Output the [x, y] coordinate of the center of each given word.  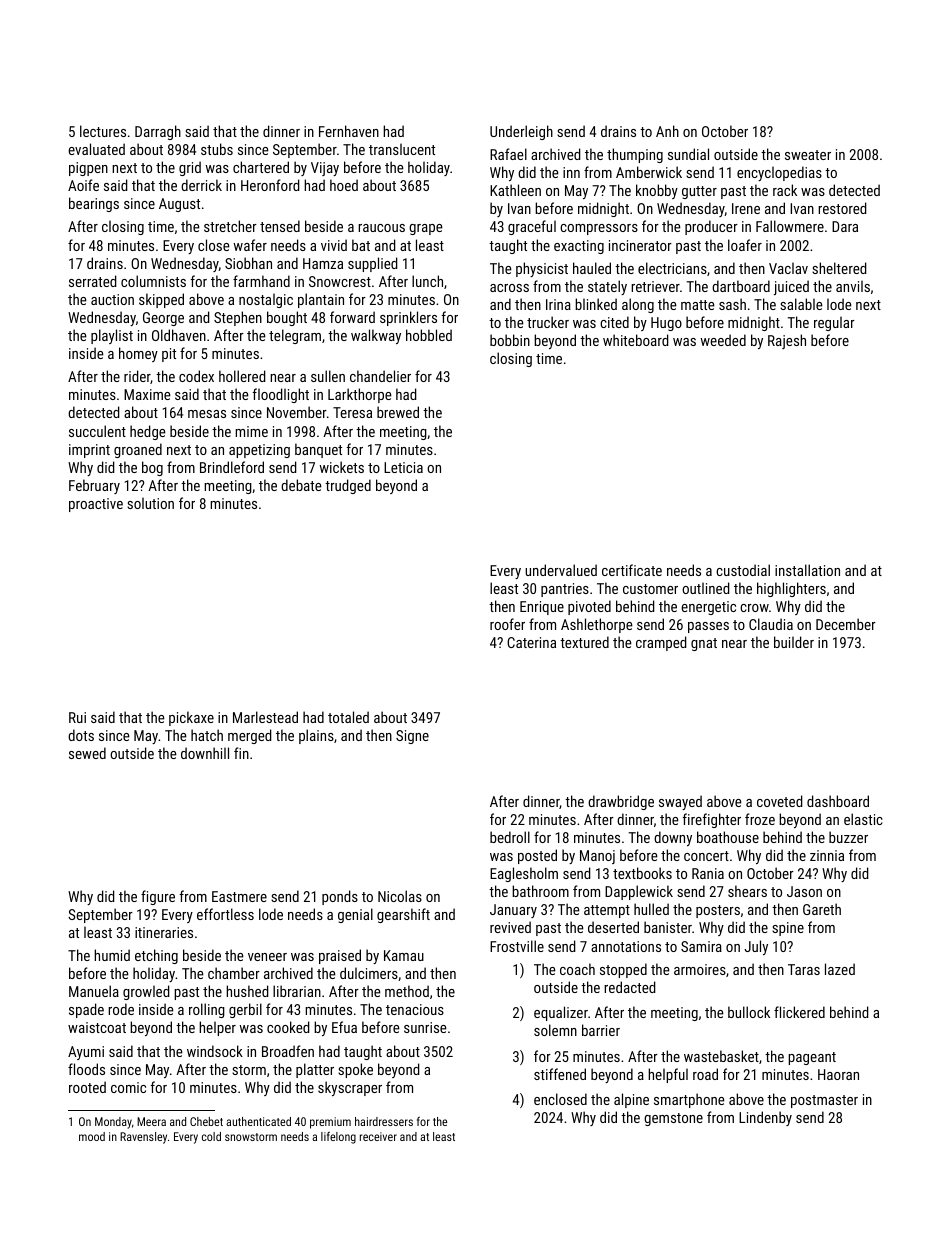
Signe [412, 737]
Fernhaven [349, 131]
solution [150, 503]
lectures [103, 131]
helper [217, 1028]
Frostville [517, 946]
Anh [667, 131]
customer [650, 589]
